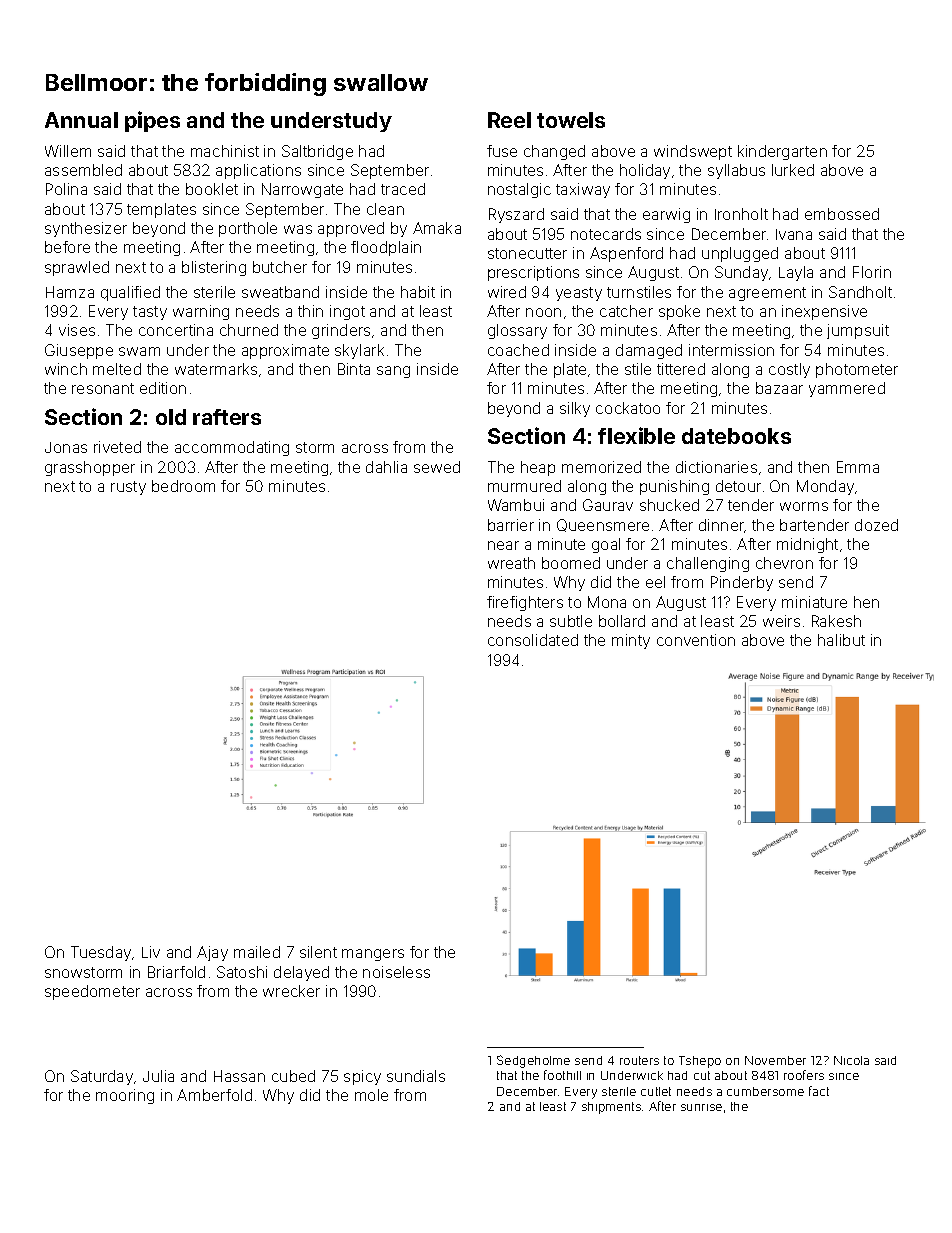 The height and width of the screenshot is (1233, 952). I want to click on mole, so click(371, 1095).
